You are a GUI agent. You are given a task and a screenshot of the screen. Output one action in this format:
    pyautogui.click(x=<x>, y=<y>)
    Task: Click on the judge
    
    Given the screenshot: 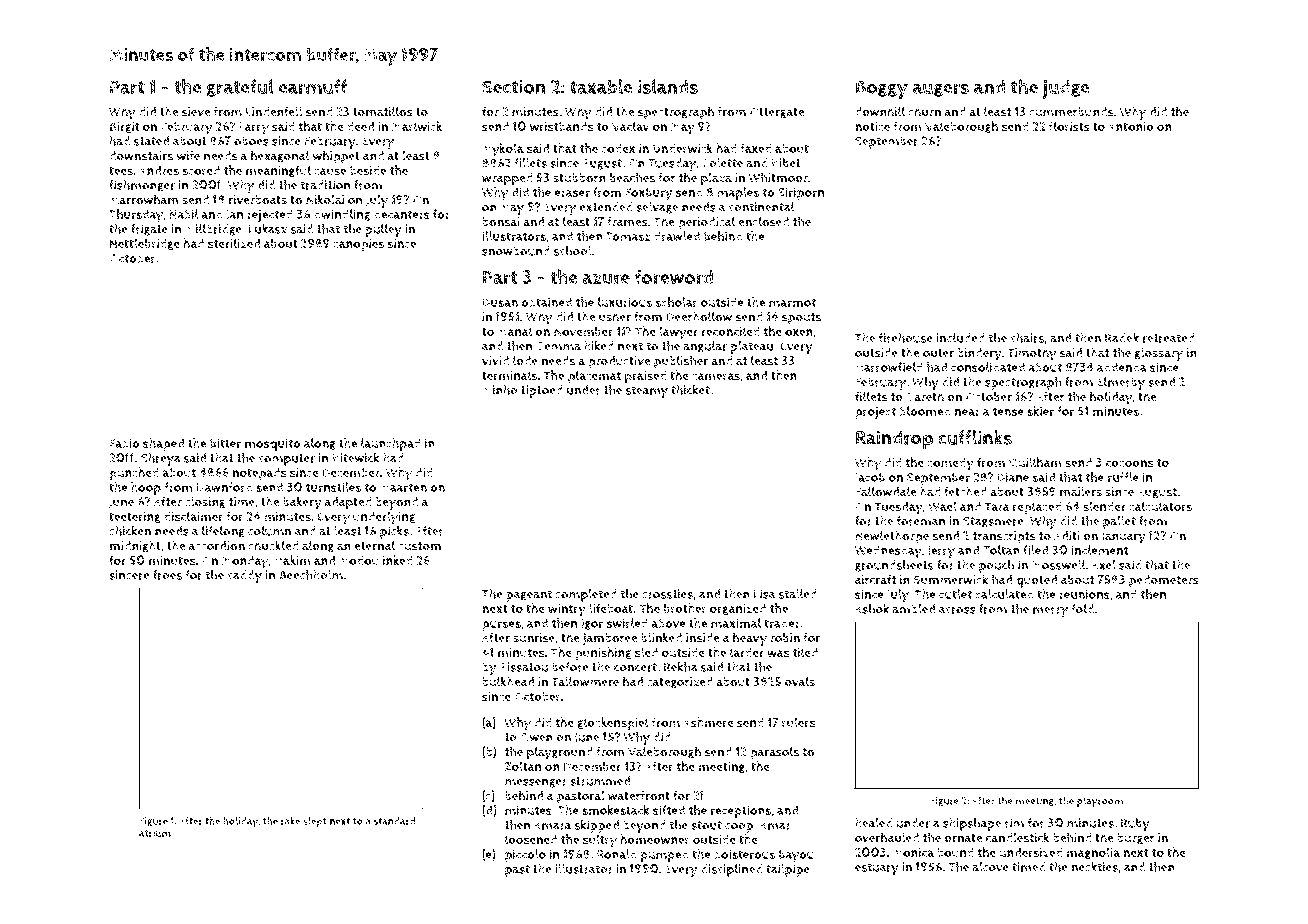 What is the action you would take?
    pyautogui.click(x=1065, y=89)
